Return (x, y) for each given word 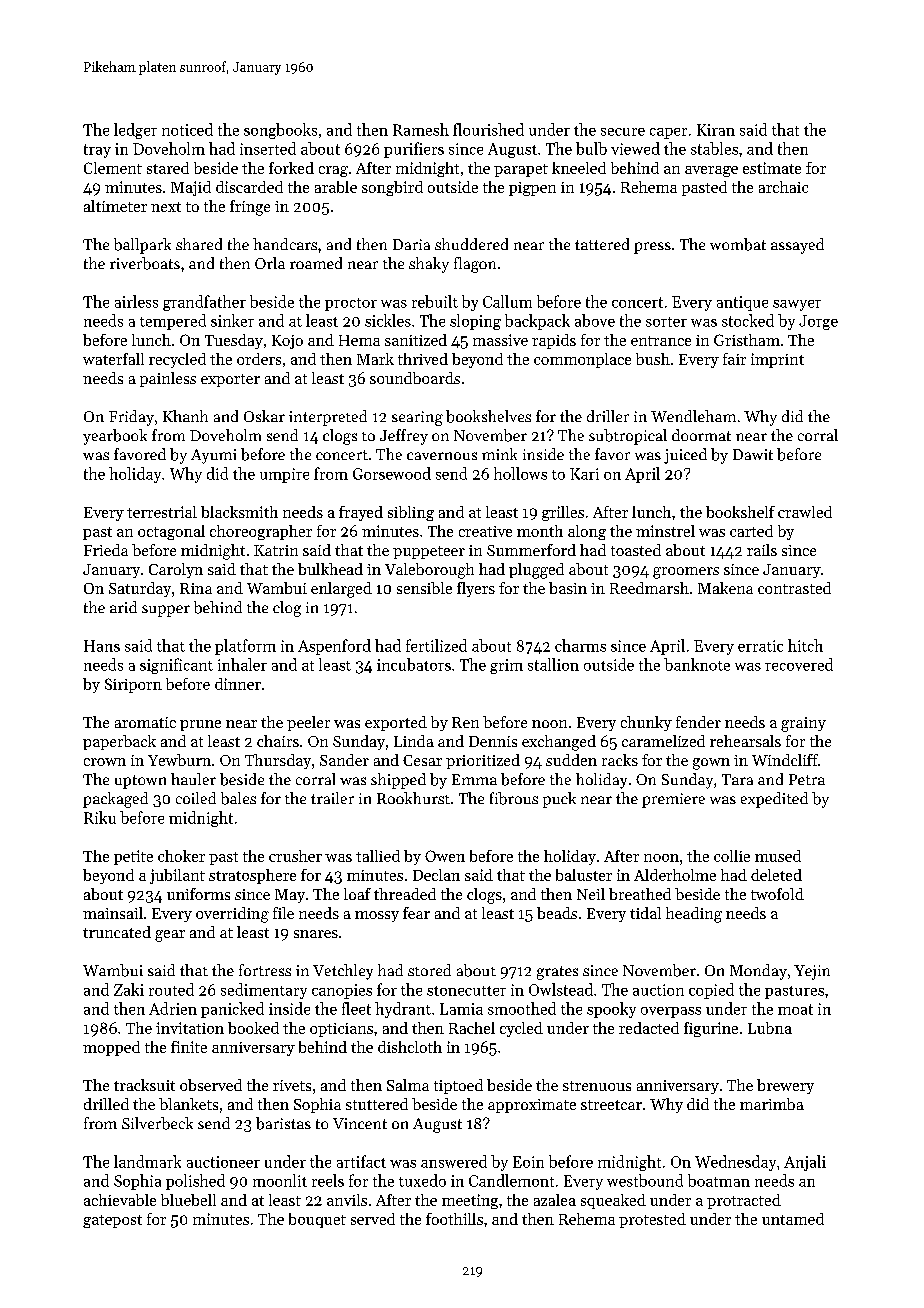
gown (711, 764)
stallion (553, 664)
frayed (361, 513)
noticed (187, 129)
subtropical (628, 437)
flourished (488, 129)
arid (123, 607)
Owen (445, 856)
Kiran (716, 130)
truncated (117, 932)
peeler (308, 723)
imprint (777, 360)
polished (195, 1182)
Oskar (264, 416)
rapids (554, 341)
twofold (777, 894)
